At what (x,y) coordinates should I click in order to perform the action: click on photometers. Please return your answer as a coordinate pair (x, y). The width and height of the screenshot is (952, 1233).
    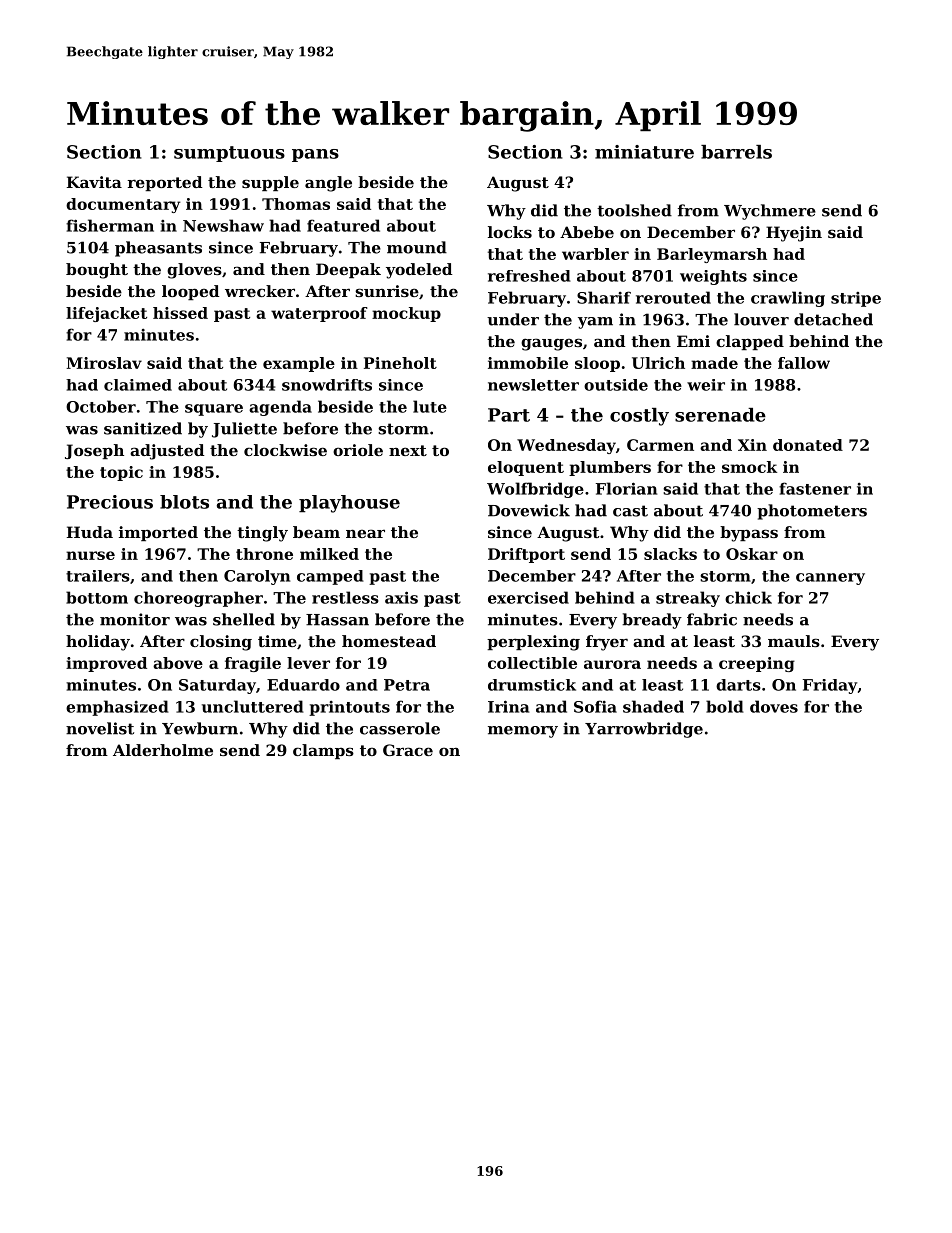
    Looking at the image, I should click on (812, 512).
